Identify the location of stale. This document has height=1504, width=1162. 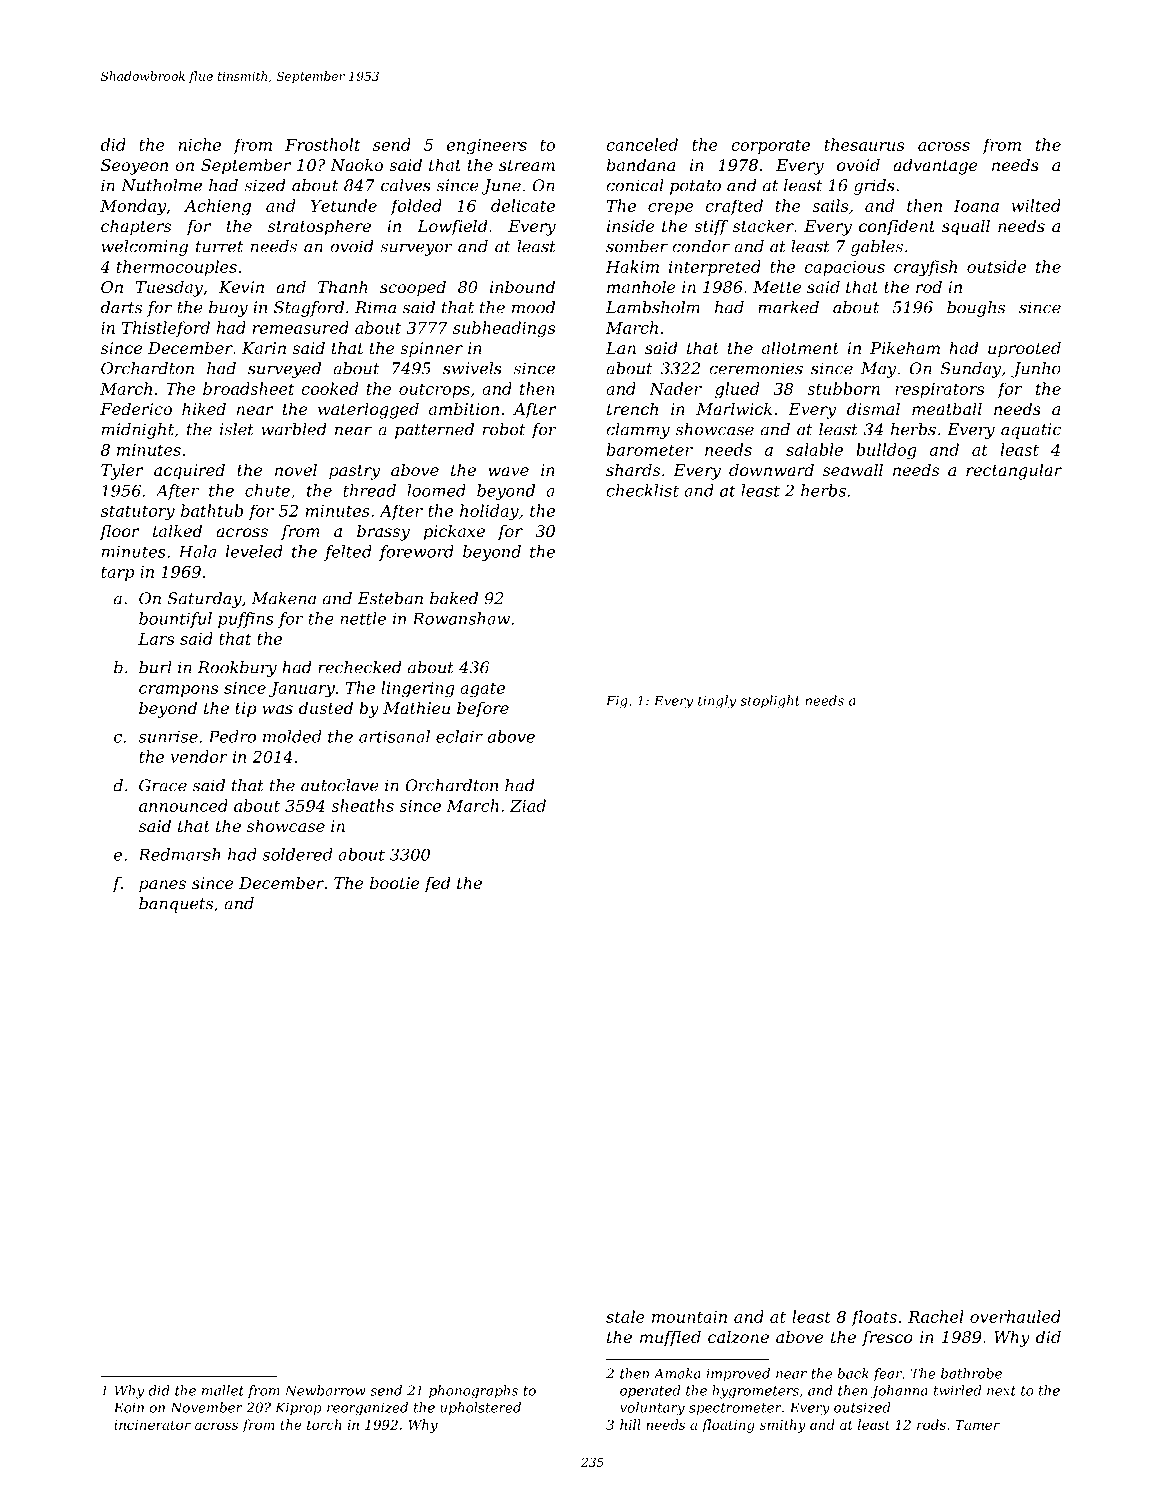
(625, 1316).
